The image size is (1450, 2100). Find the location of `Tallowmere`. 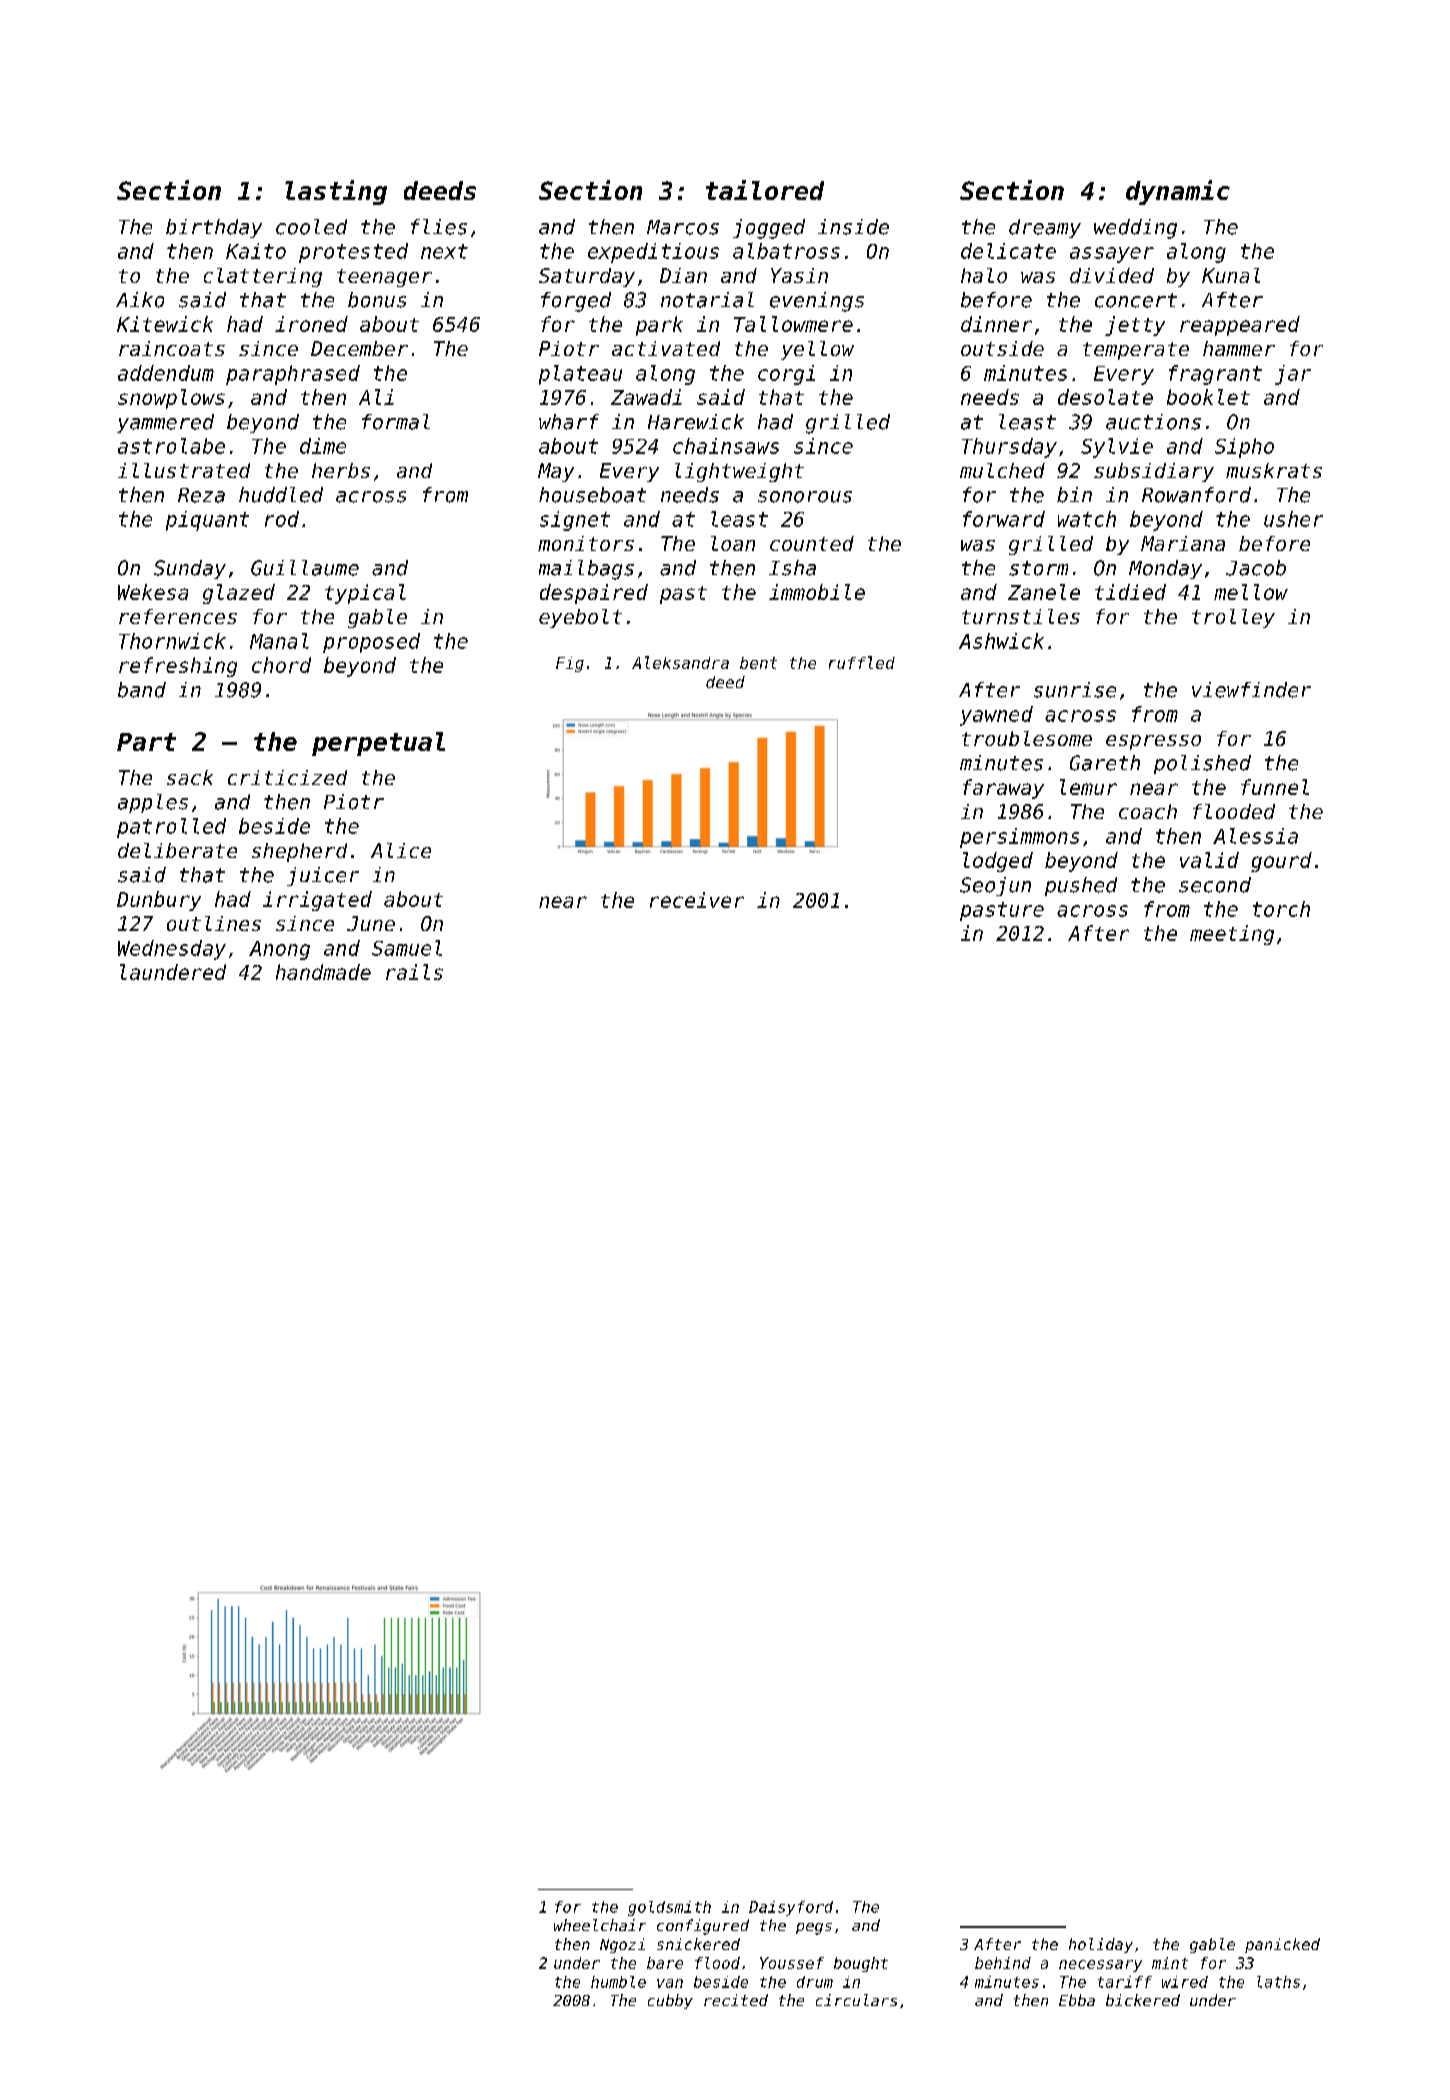

Tallowmere is located at coordinates (793, 324).
